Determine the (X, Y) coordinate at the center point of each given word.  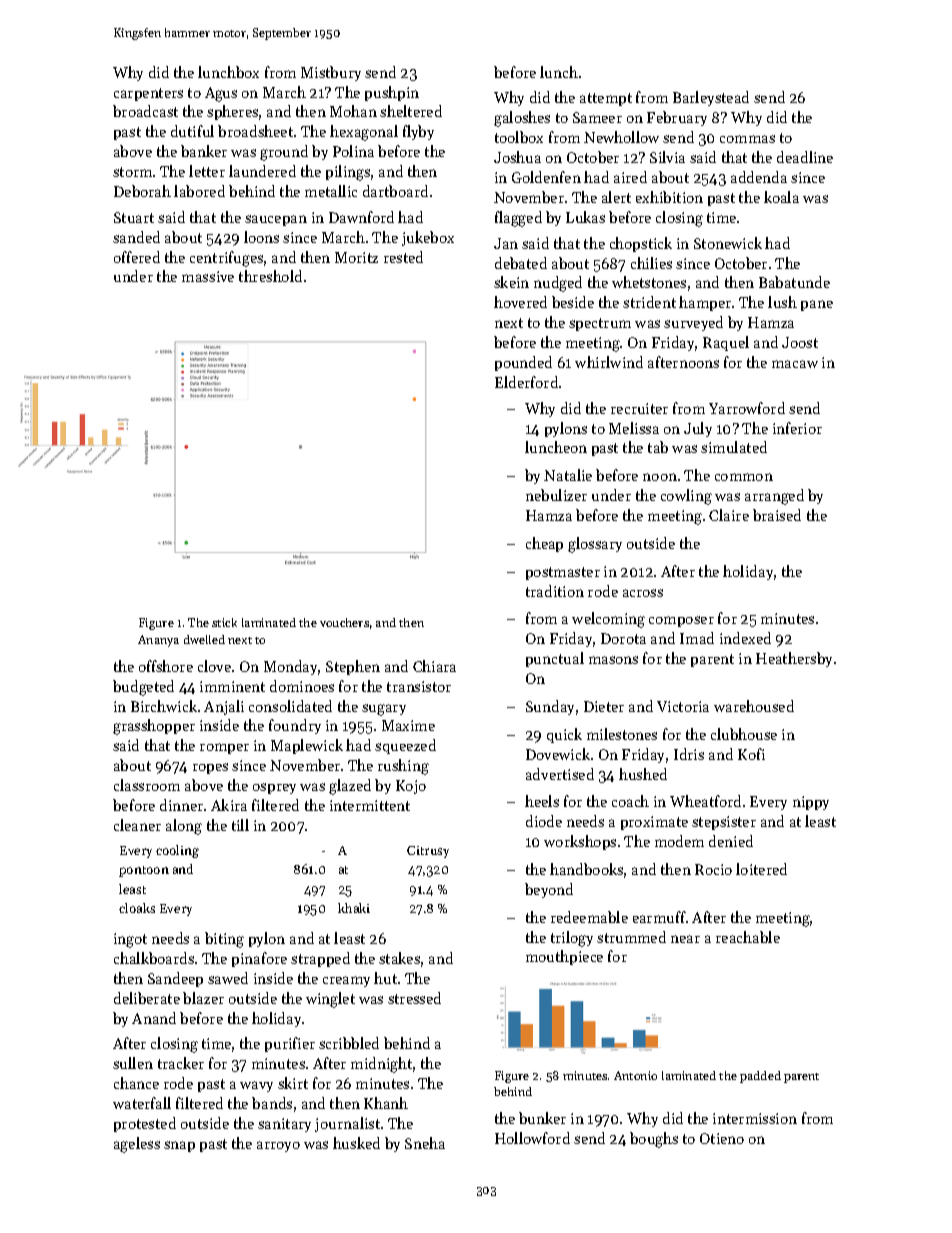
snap (179, 1146)
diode (544, 821)
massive (208, 276)
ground (284, 153)
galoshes (522, 119)
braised (777, 515)
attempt (606, 99)
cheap (544, 544)
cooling (177, 851)
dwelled (204, 639)
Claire (729, 515)
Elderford (526, 382)
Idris (689, 754)
